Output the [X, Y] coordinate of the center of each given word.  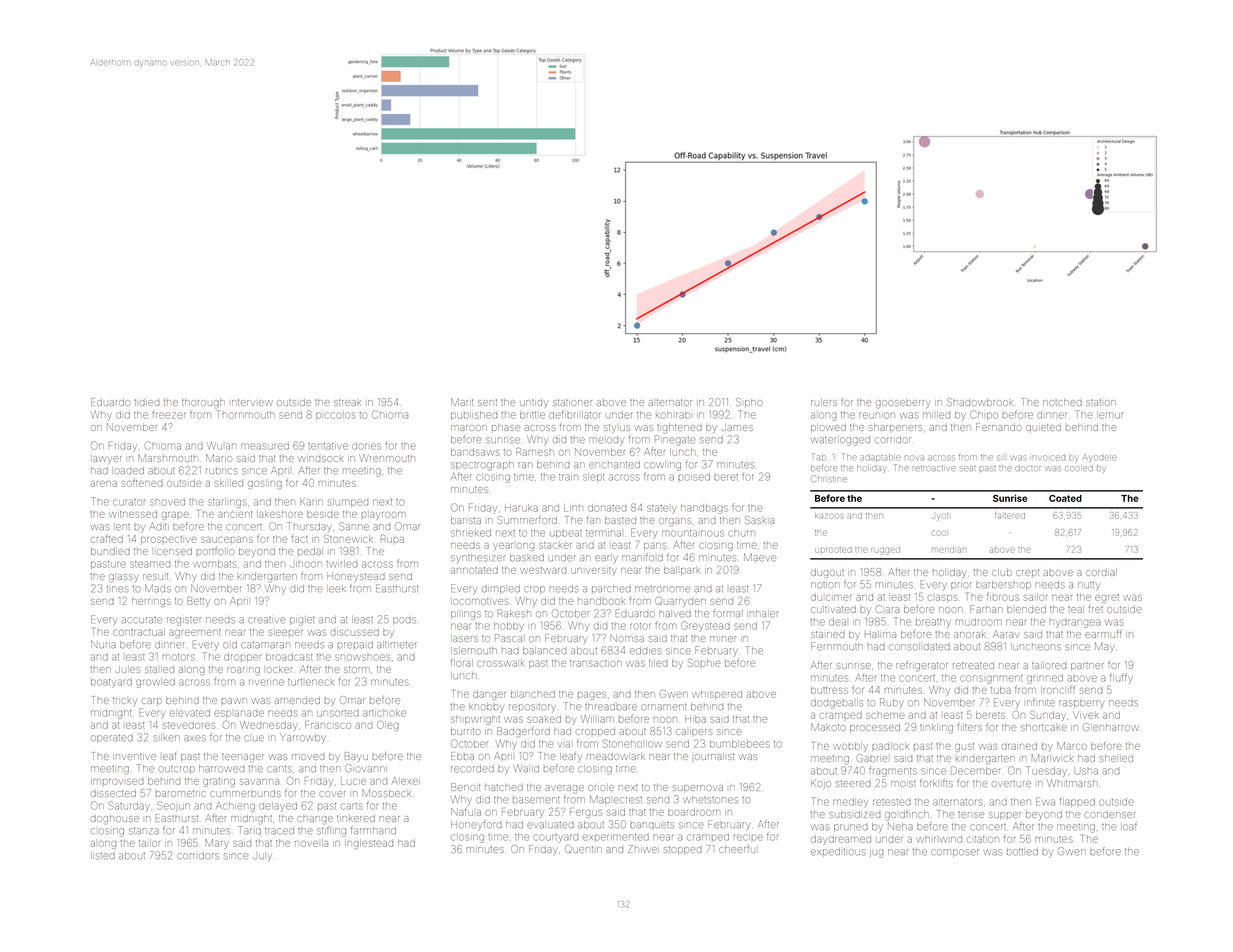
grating [219, 782]
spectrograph [482, 466]
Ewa [1045, 801]
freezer [168, 414]
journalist [713, 757]
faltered [1010, 516]
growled [155, 683]
